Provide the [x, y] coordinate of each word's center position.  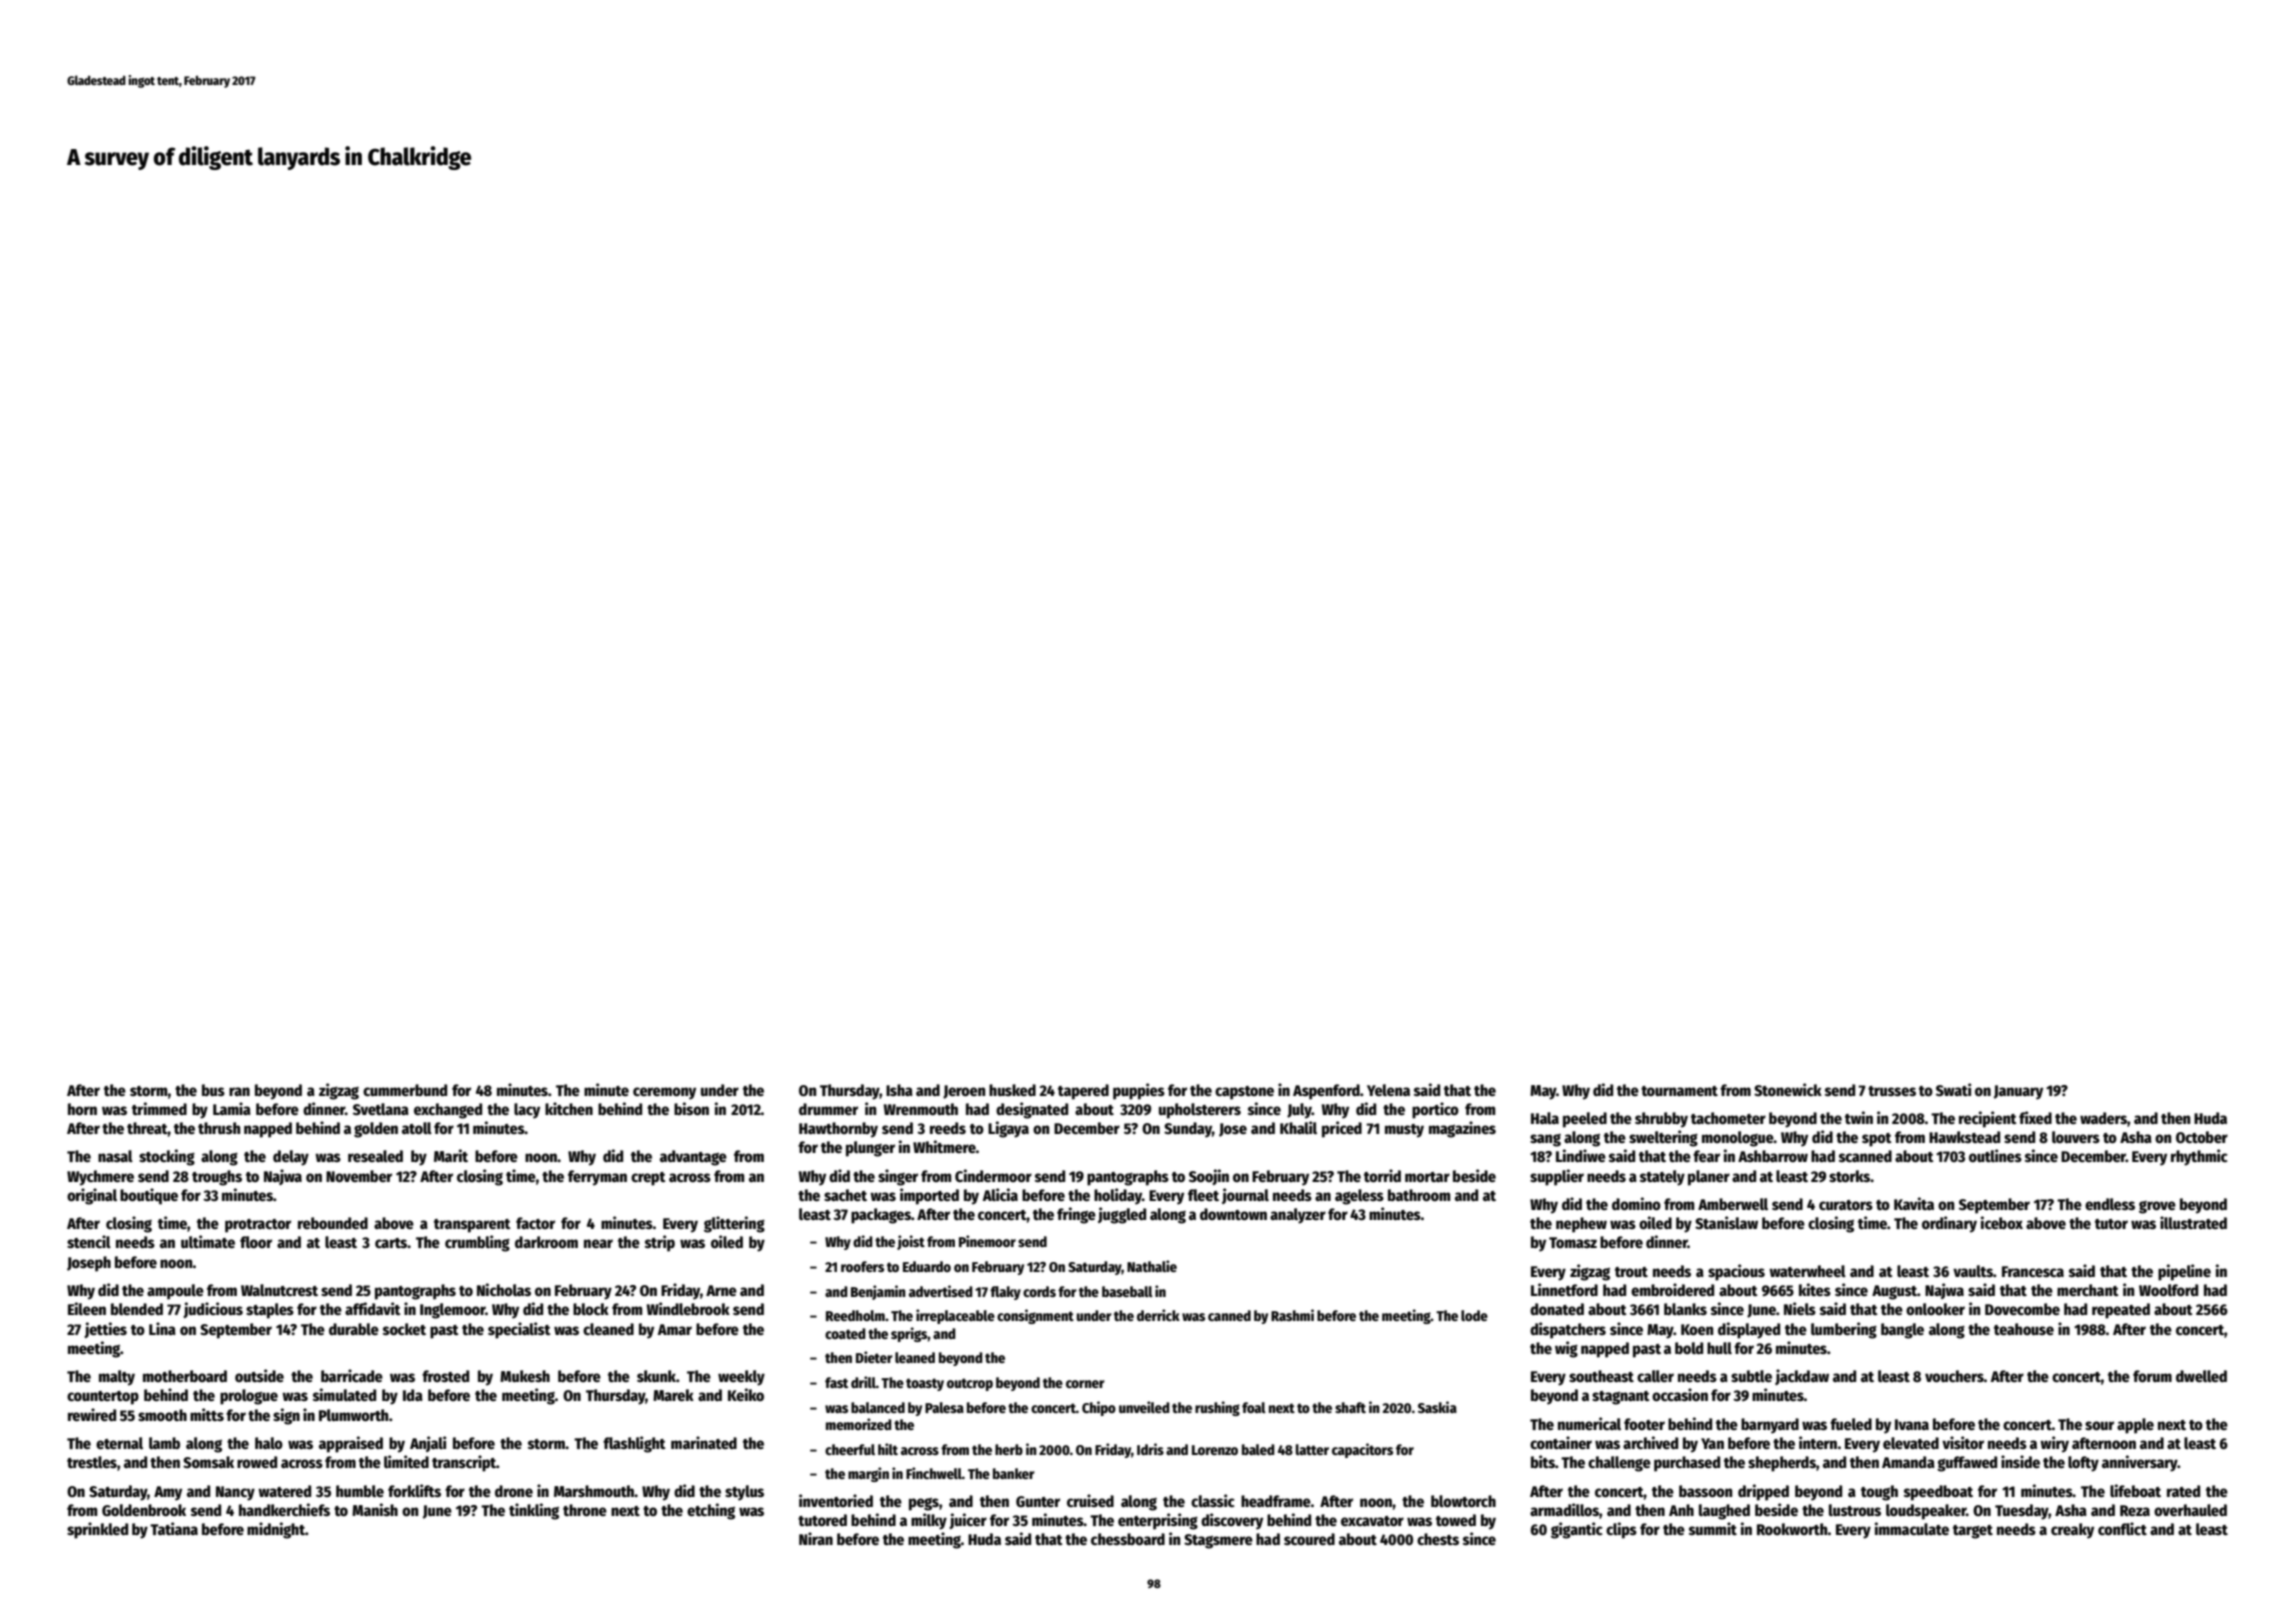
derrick [1158, 1315]
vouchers [1954, 1376]
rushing [1217, 1408]
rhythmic [2199, 1157]
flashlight [634, 1444]
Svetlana [381, 1109]
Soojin [1209, 1177]
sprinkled [97, 1530]
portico [1435, 1110]
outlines [1995, 1155]
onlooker [1935, 1309]
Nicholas [504, 1289]
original [92, 1196]
